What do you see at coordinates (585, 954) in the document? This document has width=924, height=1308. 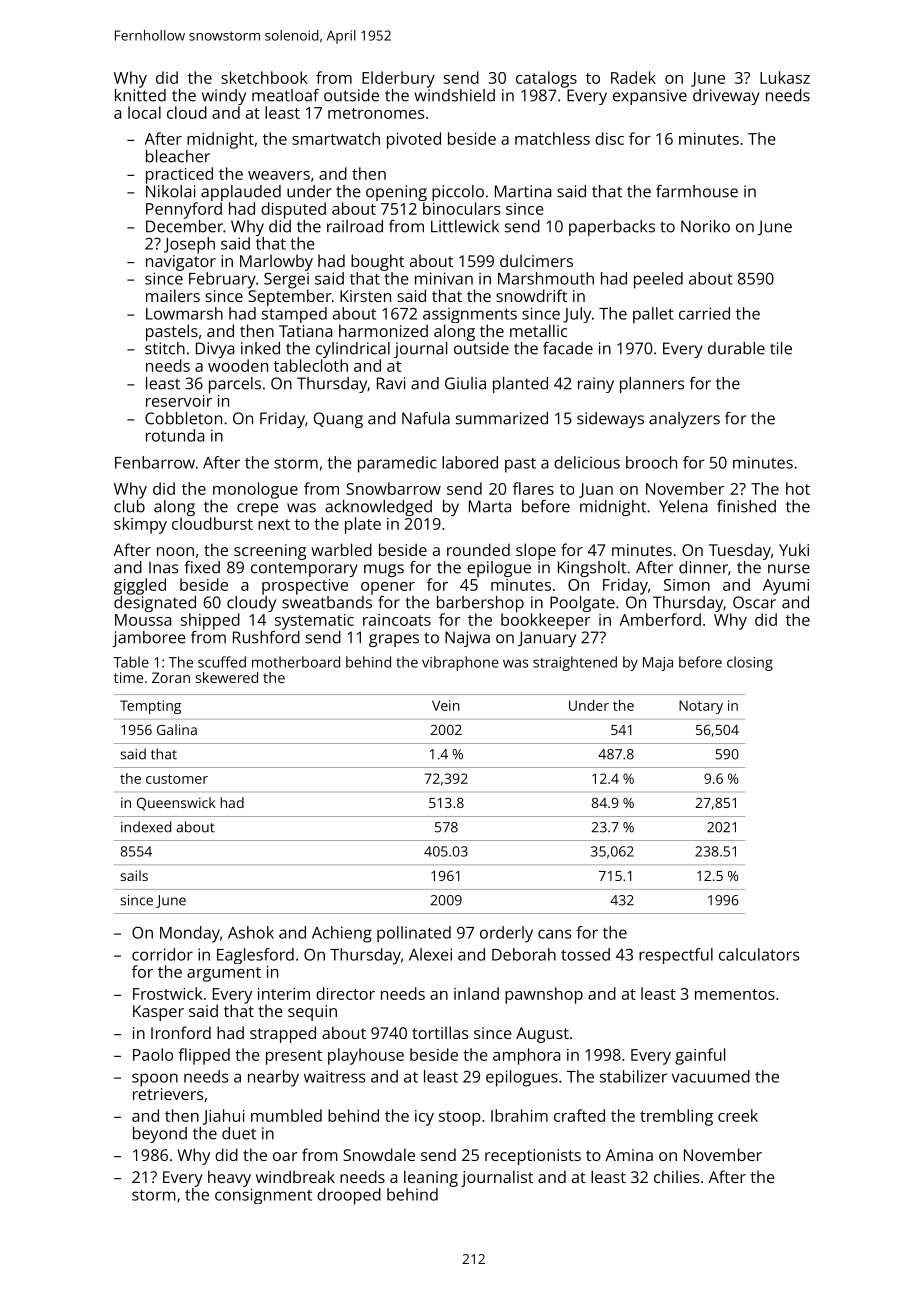 I see `tossed` at bounding box center [585, 954].
